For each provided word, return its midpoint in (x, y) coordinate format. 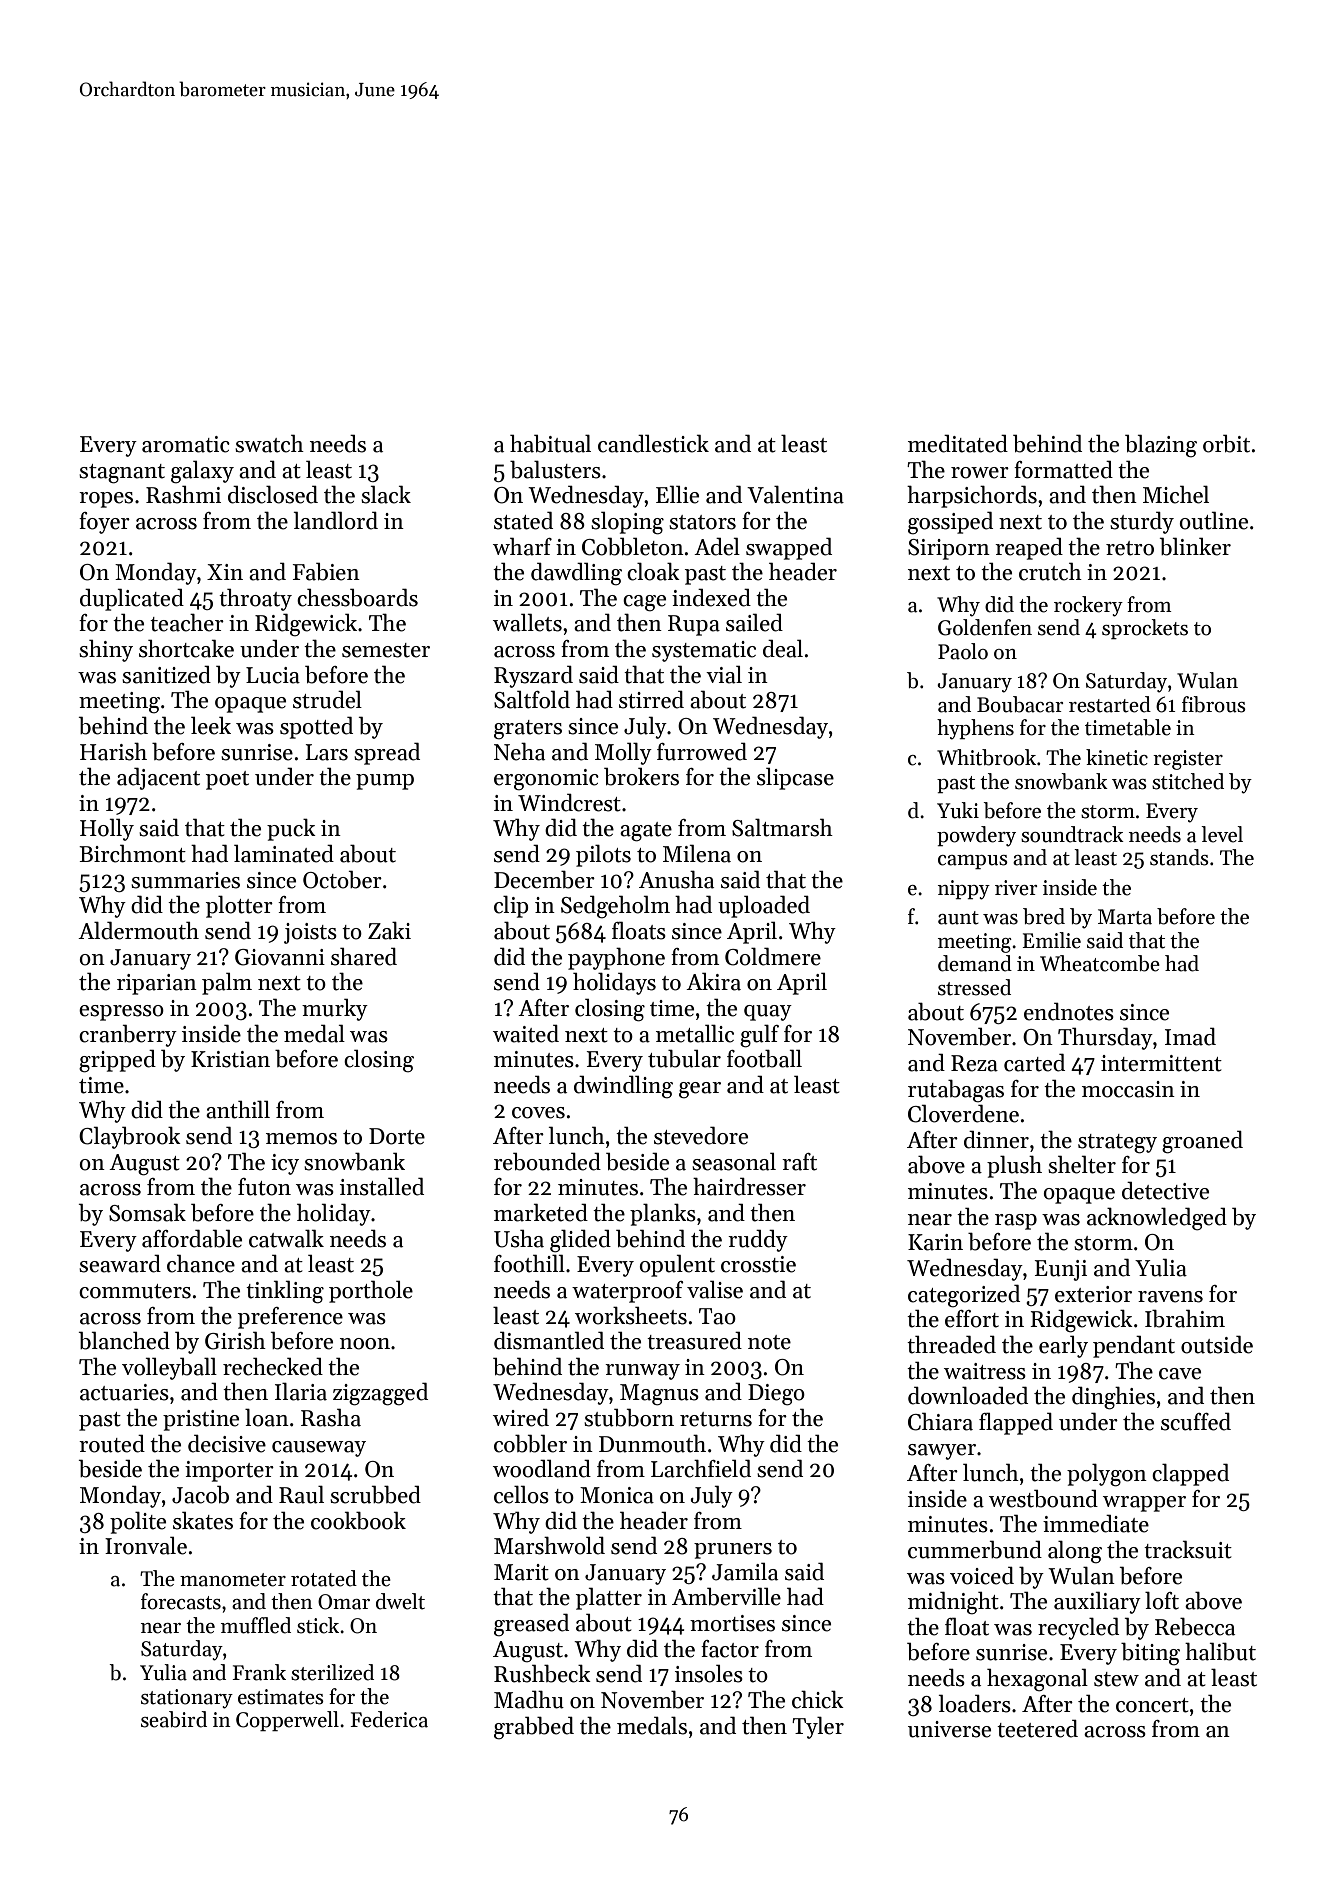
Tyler (818, 1727)
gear (700, 1090)
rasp (1016, 1222)
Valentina (795, 494)
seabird (174, 1719)
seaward (120, 1263)
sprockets (1145, 629)
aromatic (186, 444)
